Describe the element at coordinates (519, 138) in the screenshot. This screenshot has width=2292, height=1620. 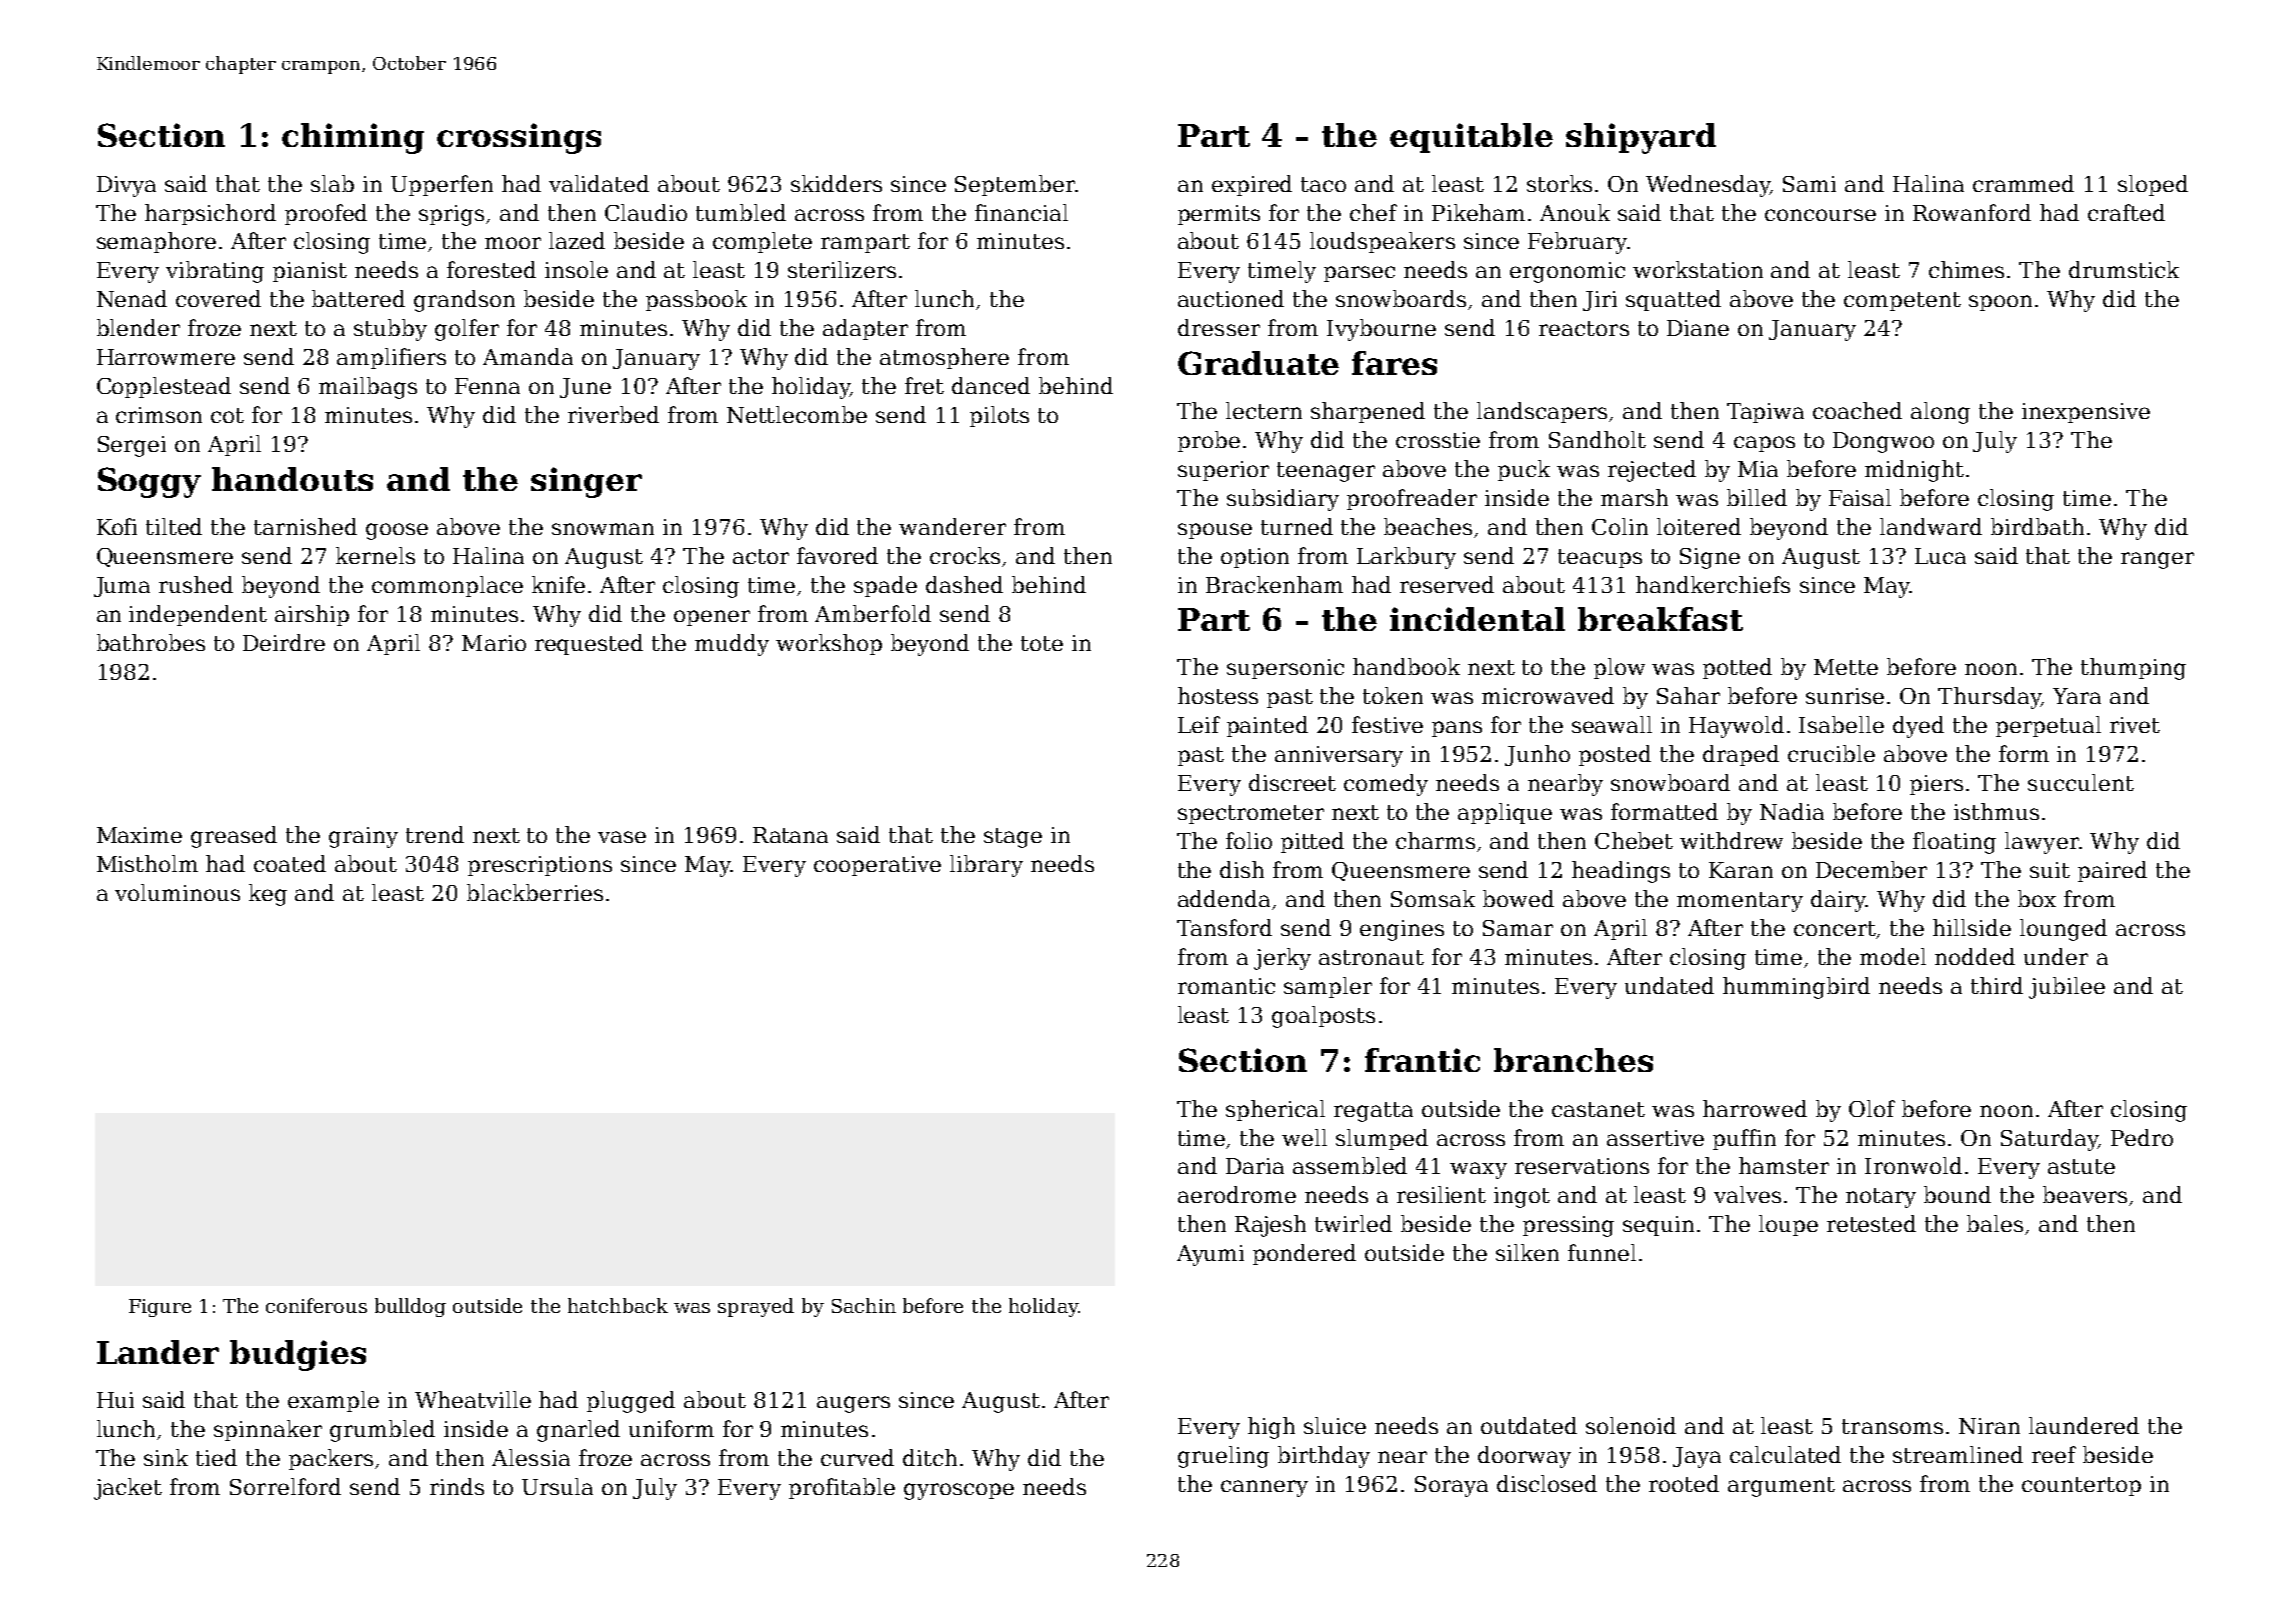
I see `crossings` at that location.
